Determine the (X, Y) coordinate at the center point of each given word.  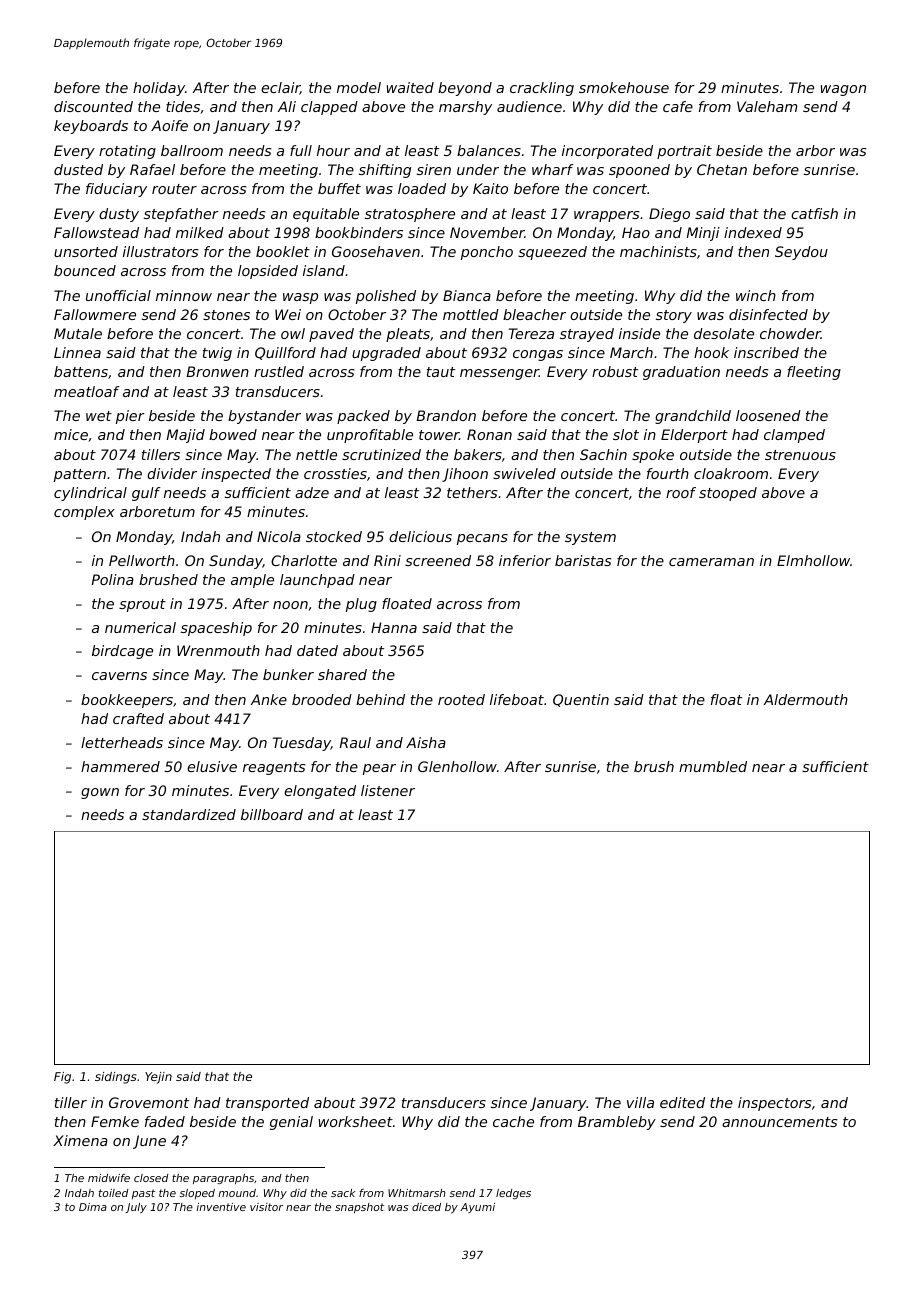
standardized (189, 814)
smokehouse (624, 87)
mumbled (713, 766)
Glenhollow (457, 766)
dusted (78, 169)
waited (410, 87)
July (136, 1208)
